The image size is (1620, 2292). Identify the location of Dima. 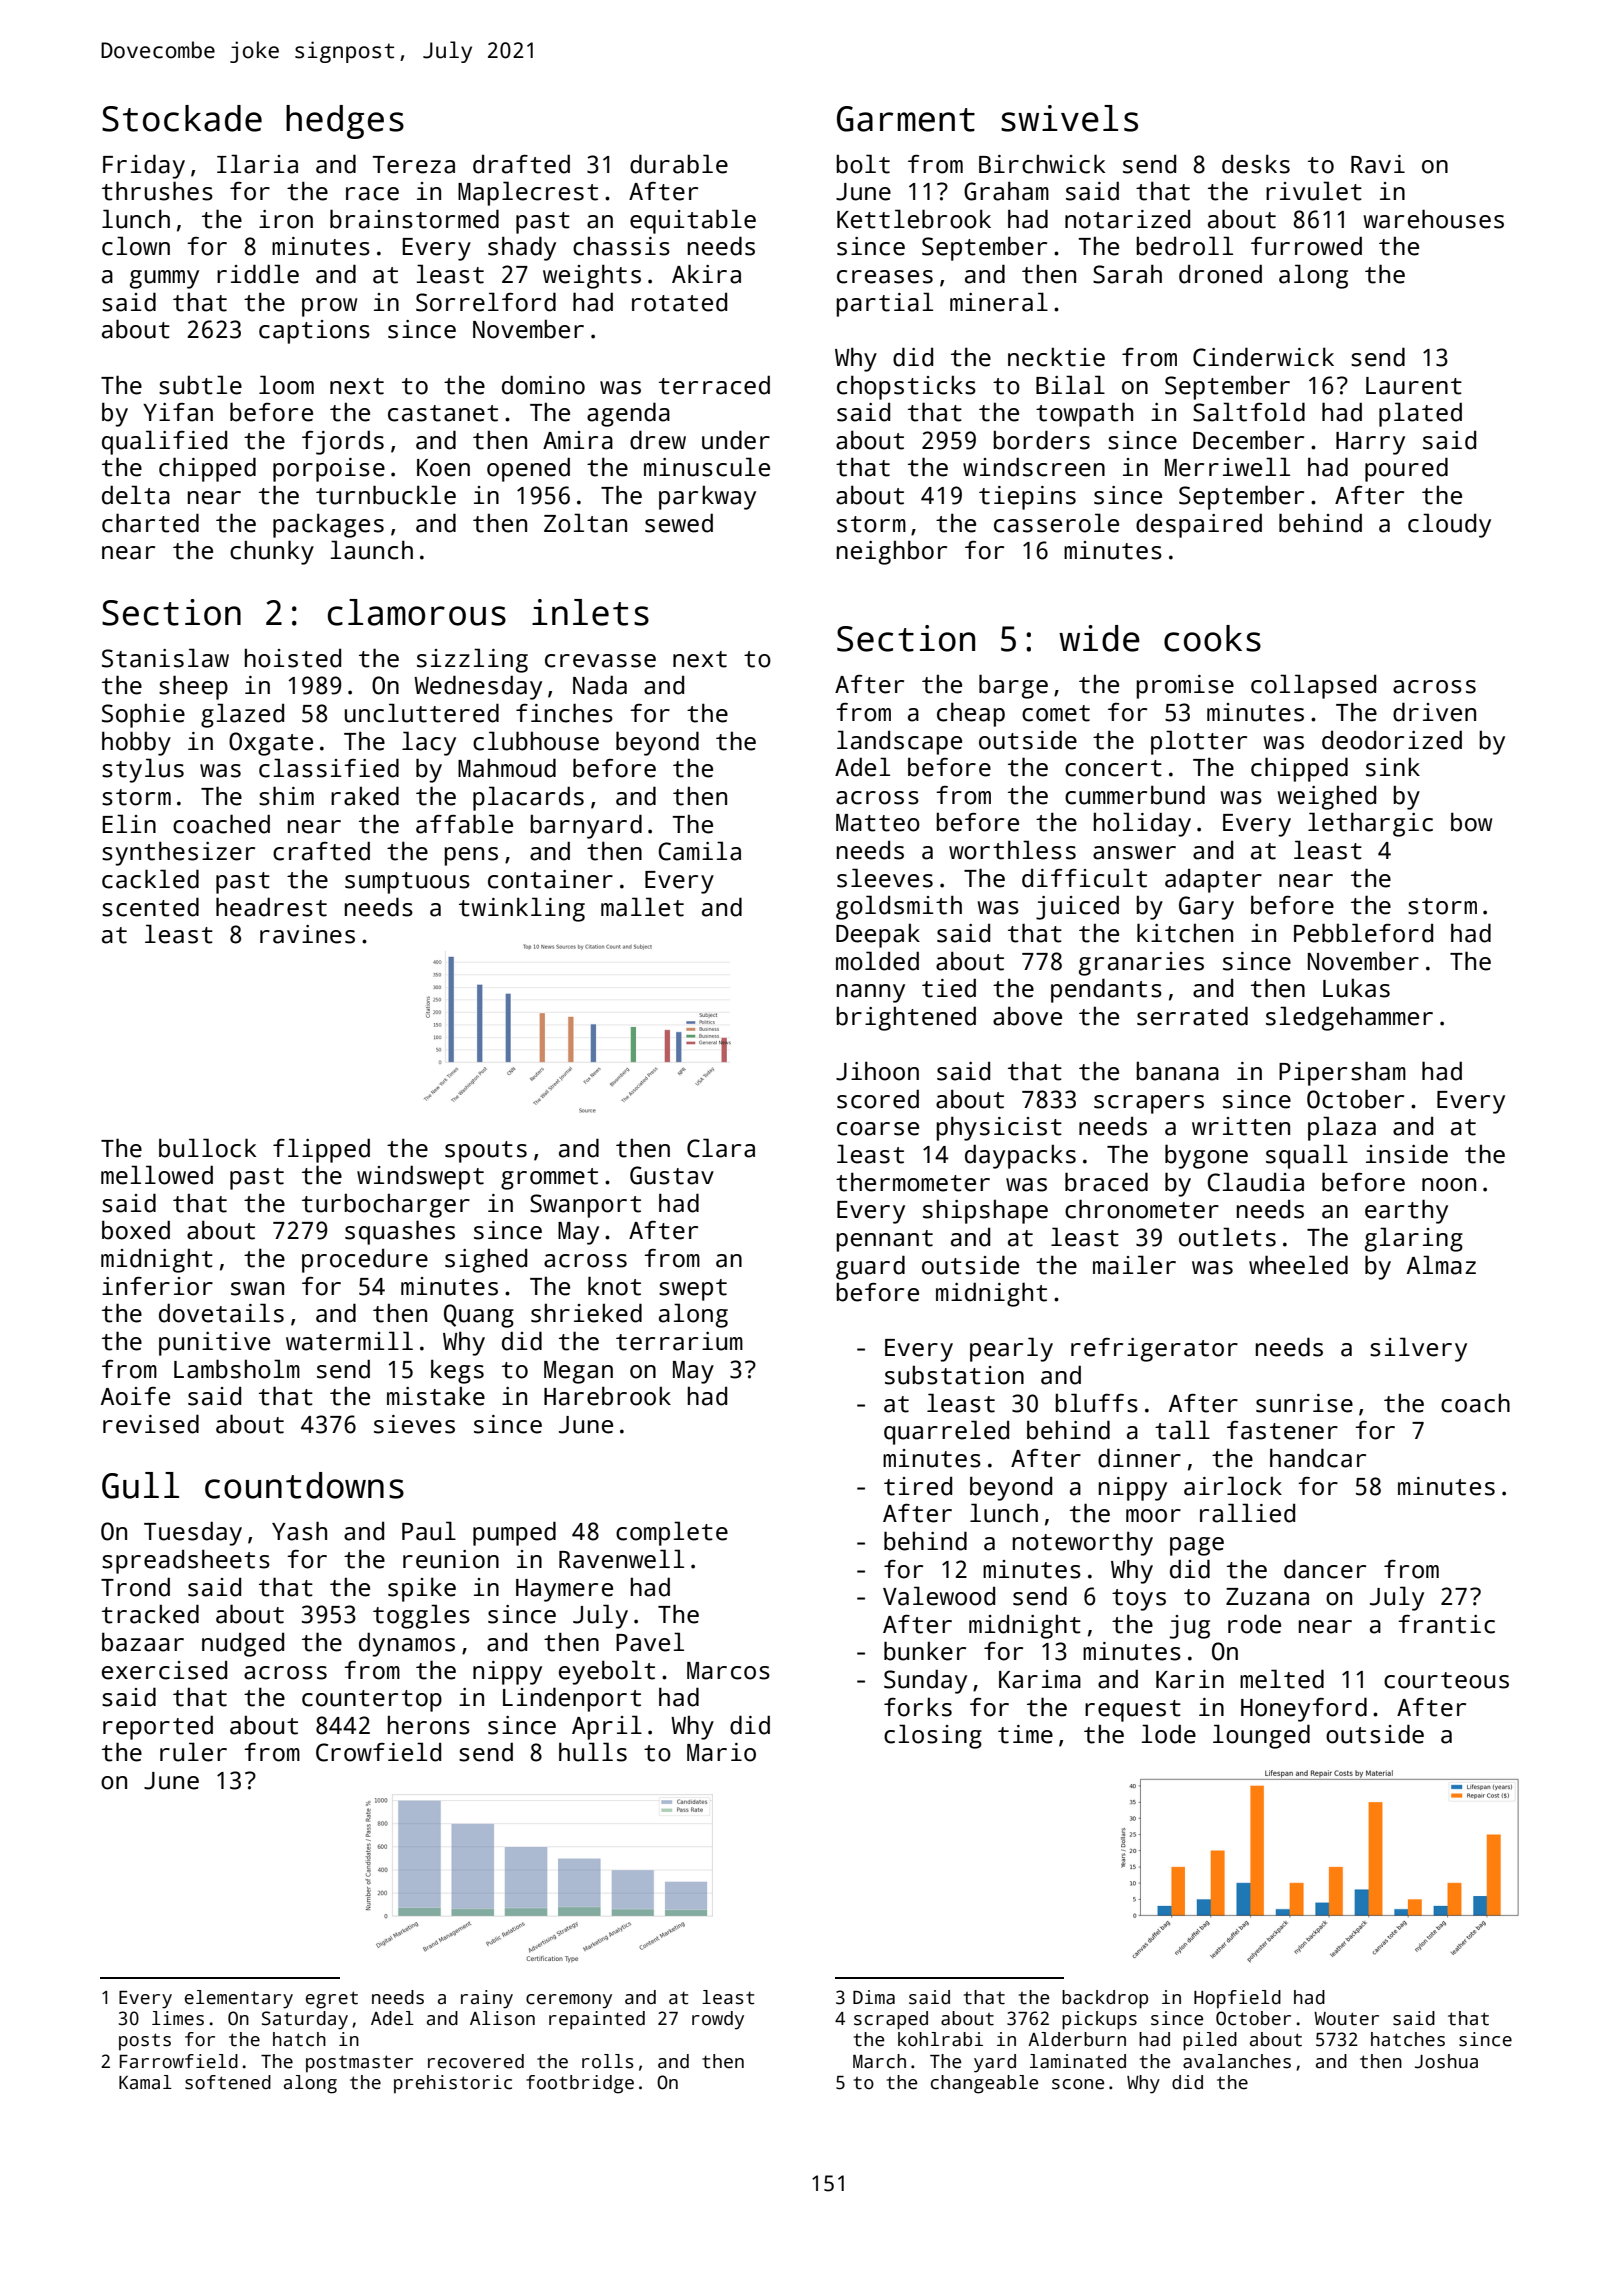
(874, 1997).
